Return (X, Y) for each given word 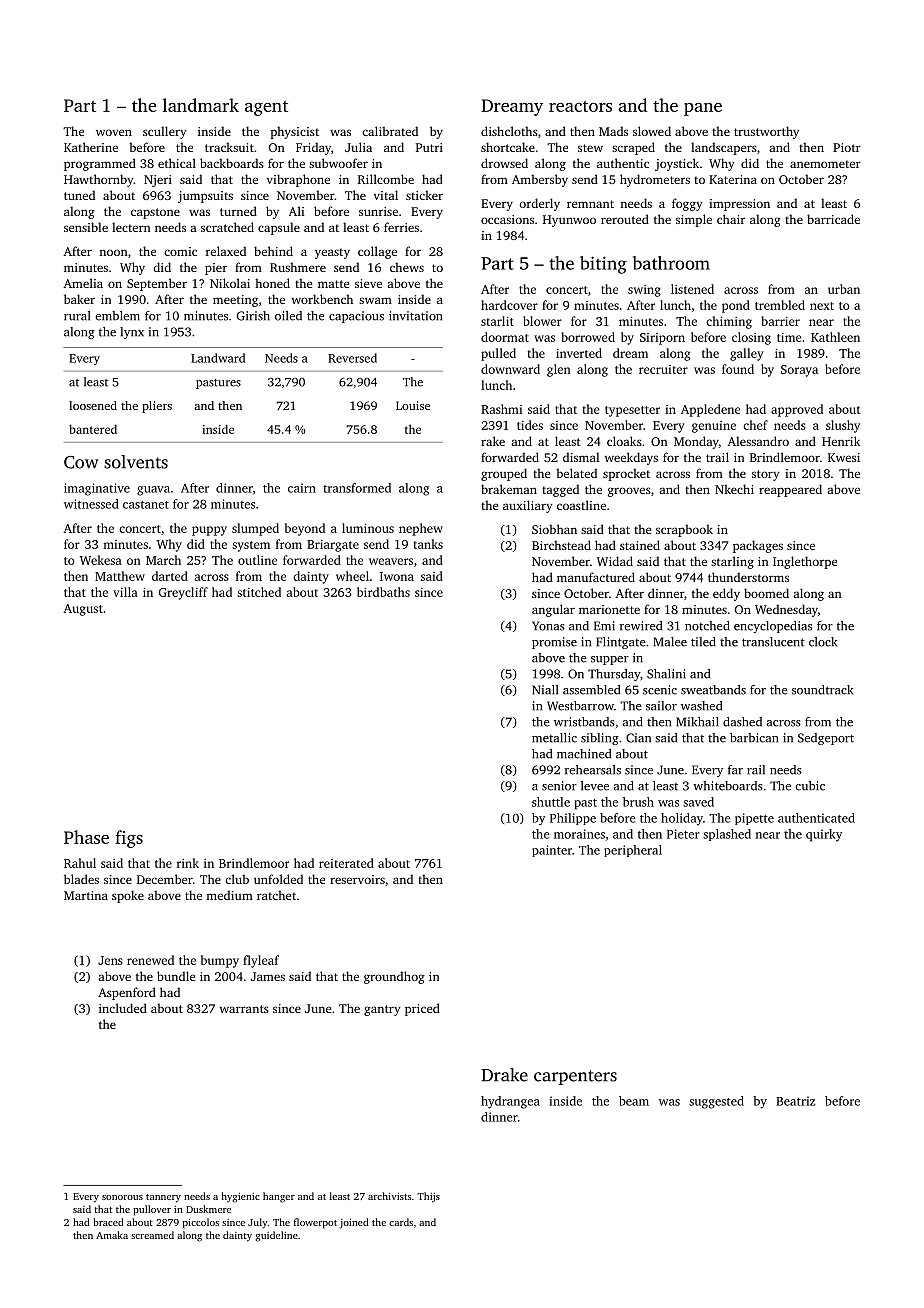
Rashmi (501, 409)
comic (180, 251)
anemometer (825, 164)
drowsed (504, 163)
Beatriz (795, 1101)
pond (736, 306)
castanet (146, 505)
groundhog (394, 977)
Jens (110, 960)
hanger (279, 1197)
